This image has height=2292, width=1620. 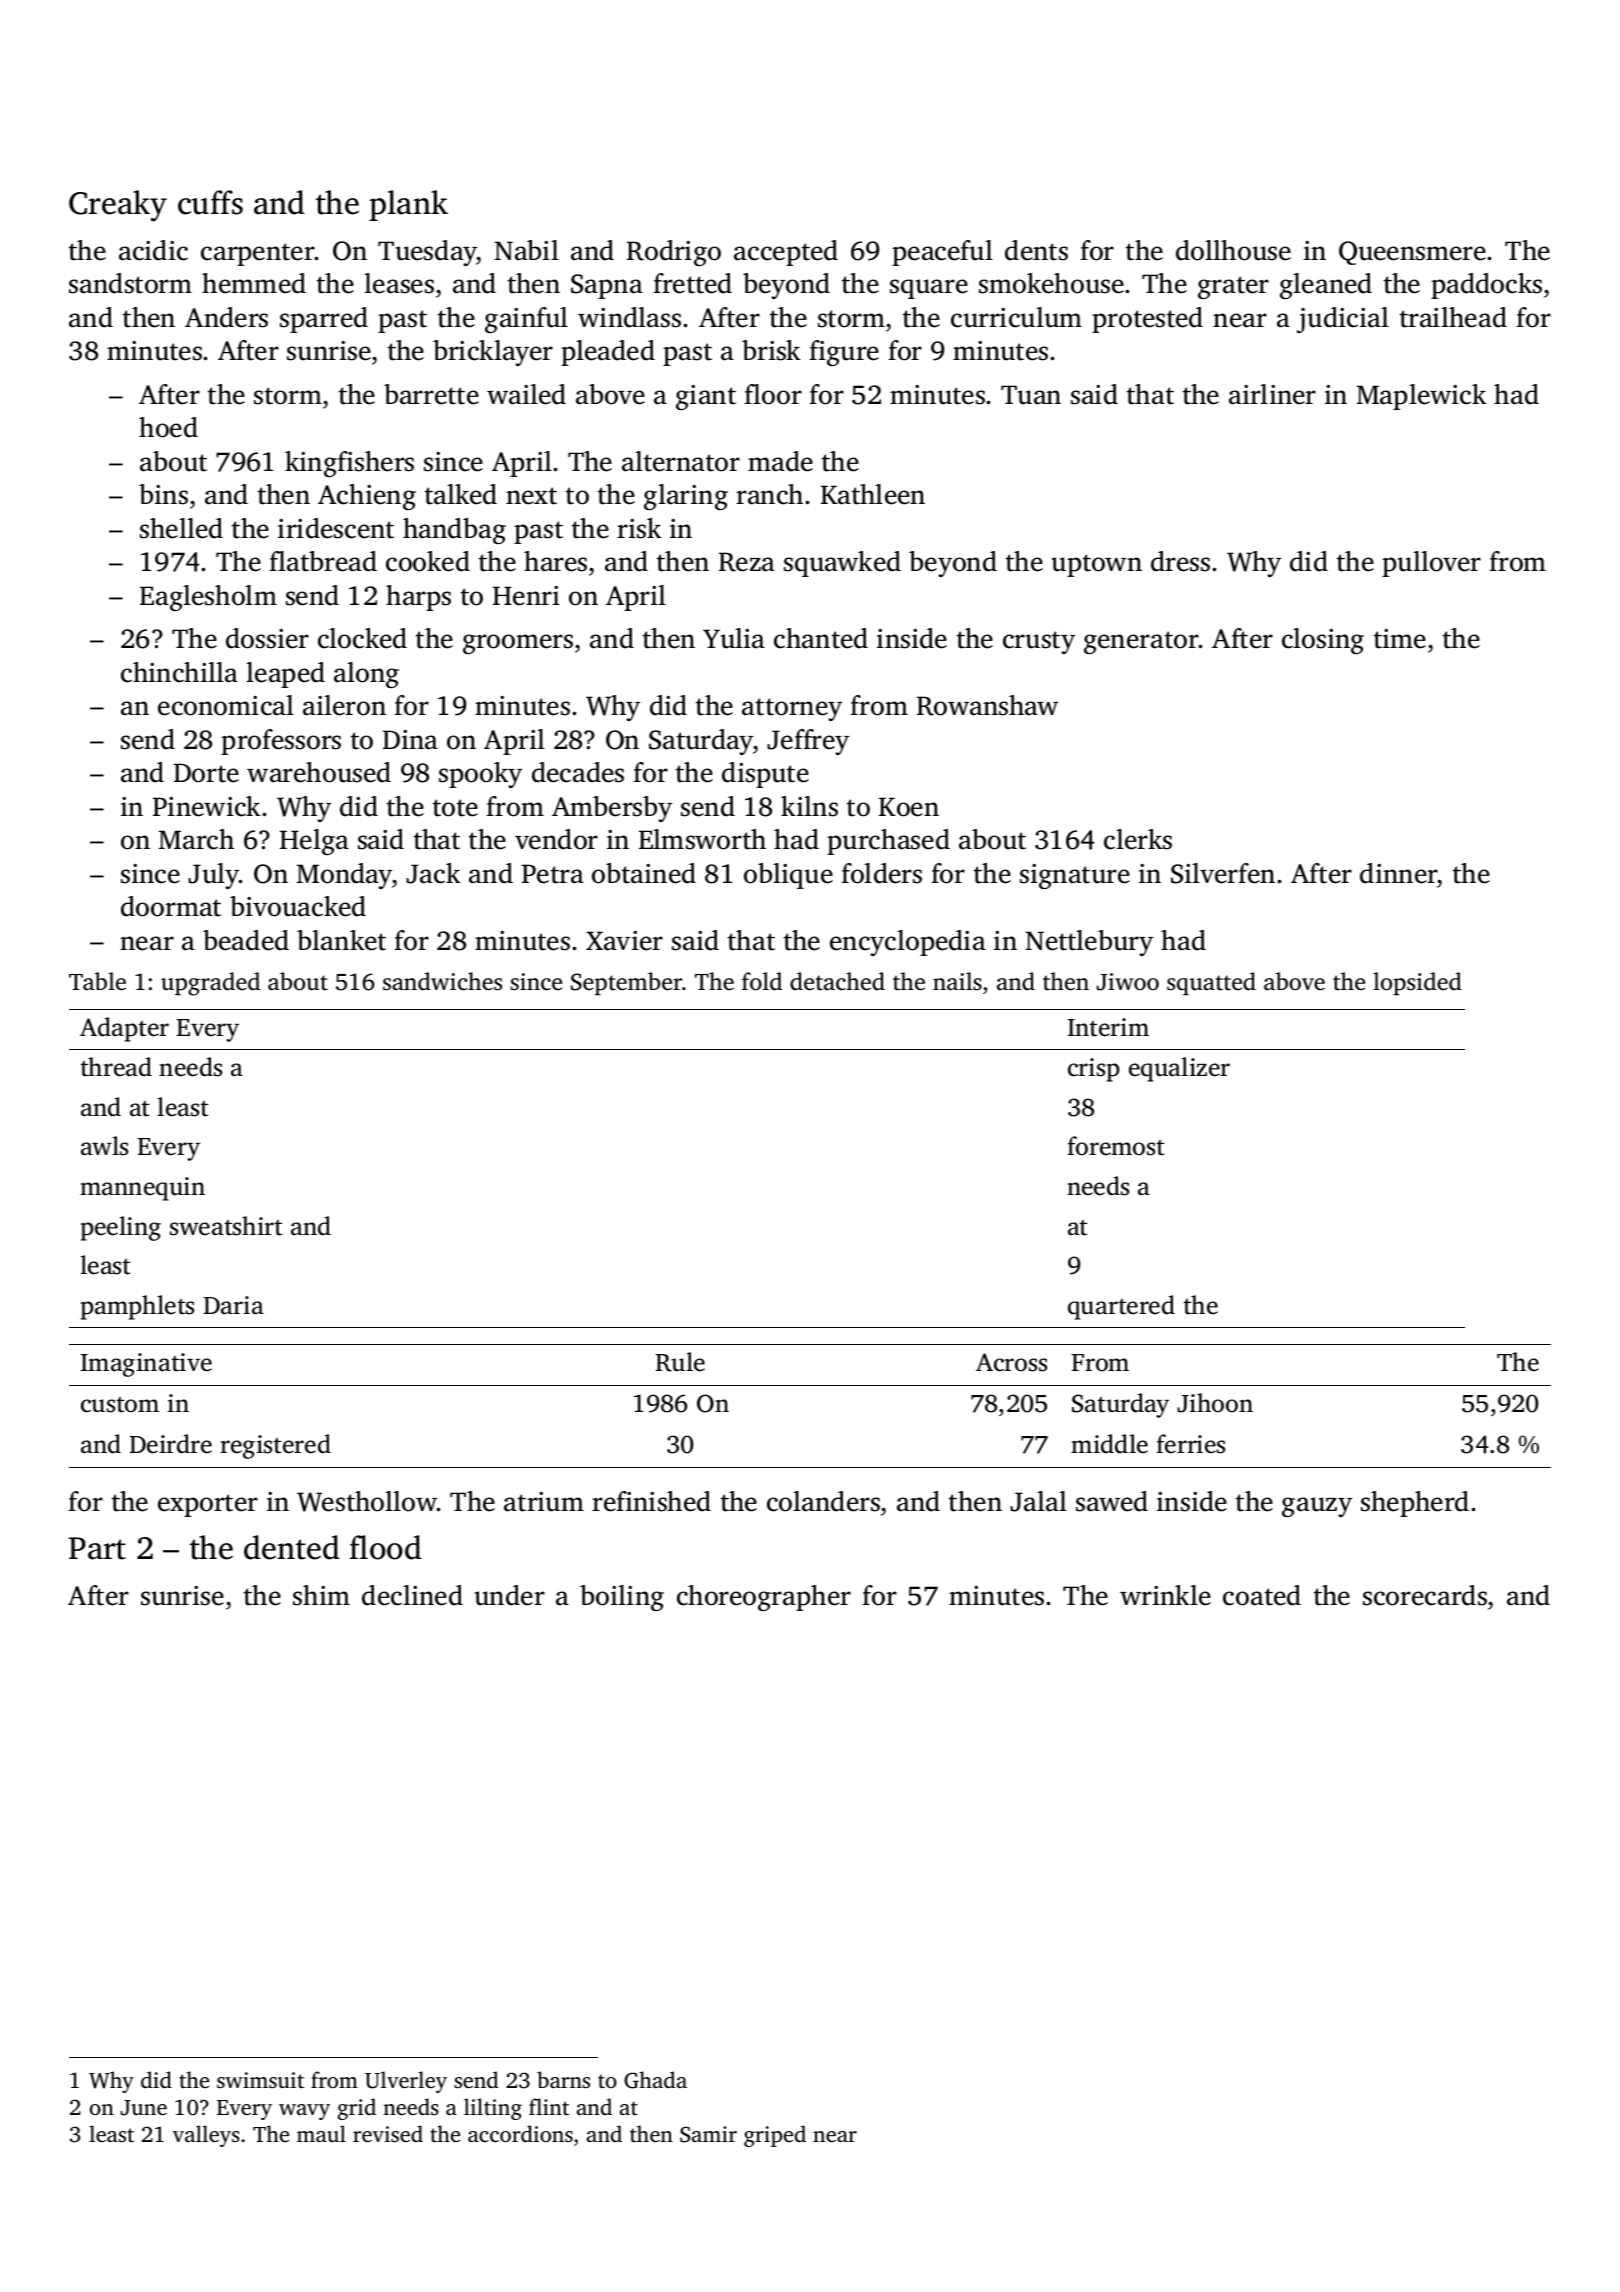 I want to click on detached, so click(x=837, y=981).
